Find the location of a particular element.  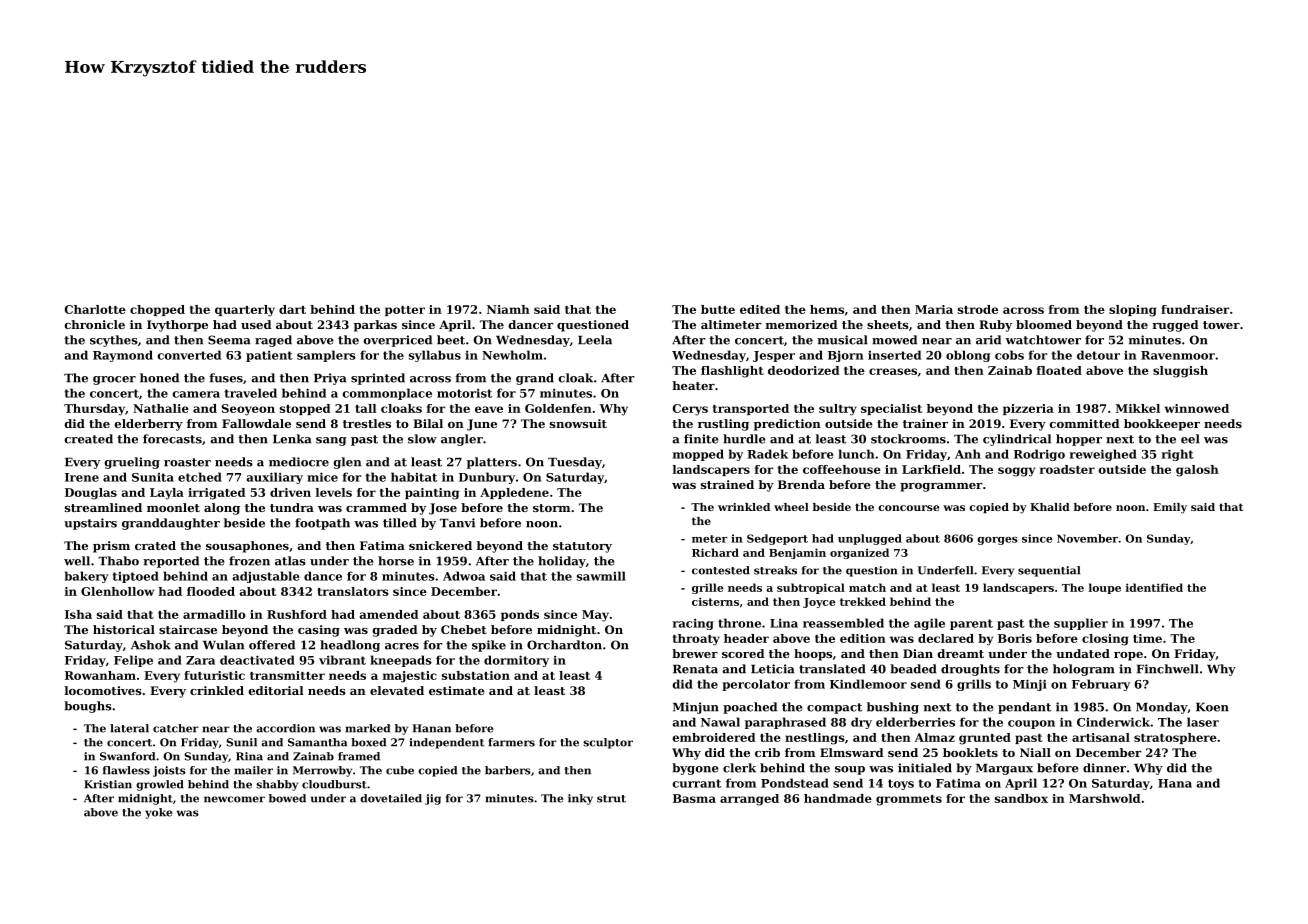

footpath is located at coordinates (322, 524).
